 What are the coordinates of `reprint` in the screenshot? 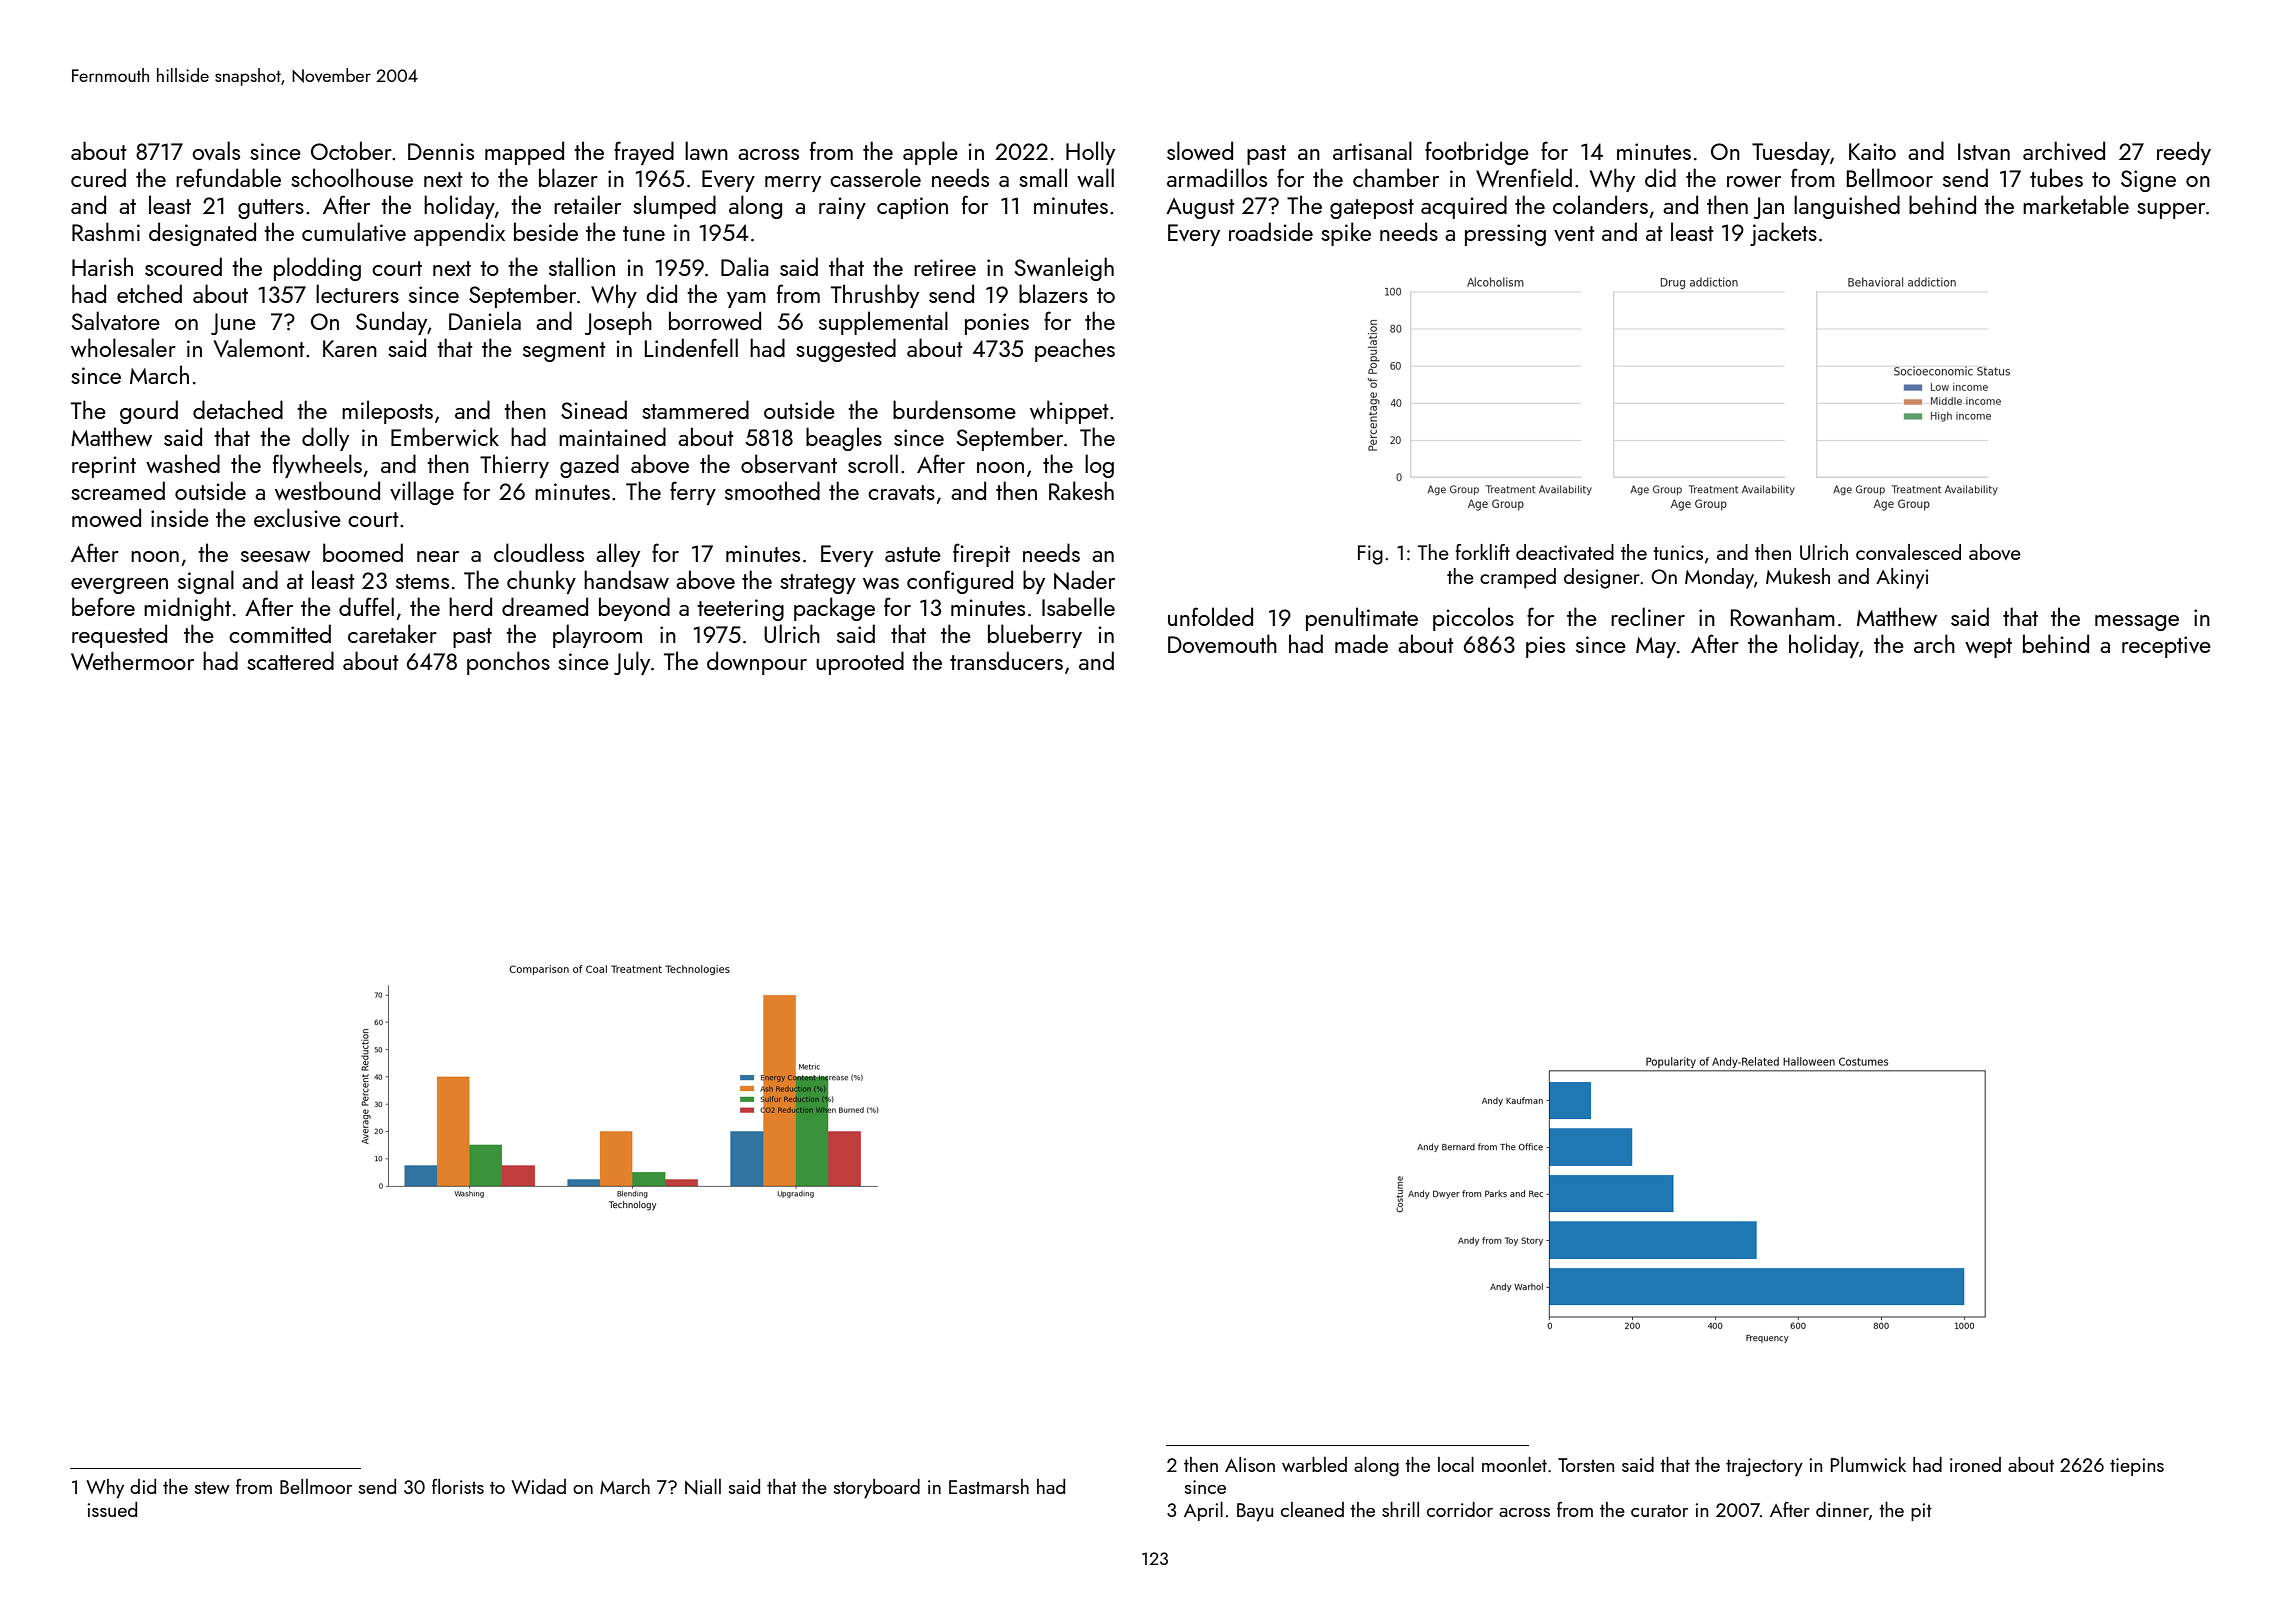 It's located at (104, 467).
